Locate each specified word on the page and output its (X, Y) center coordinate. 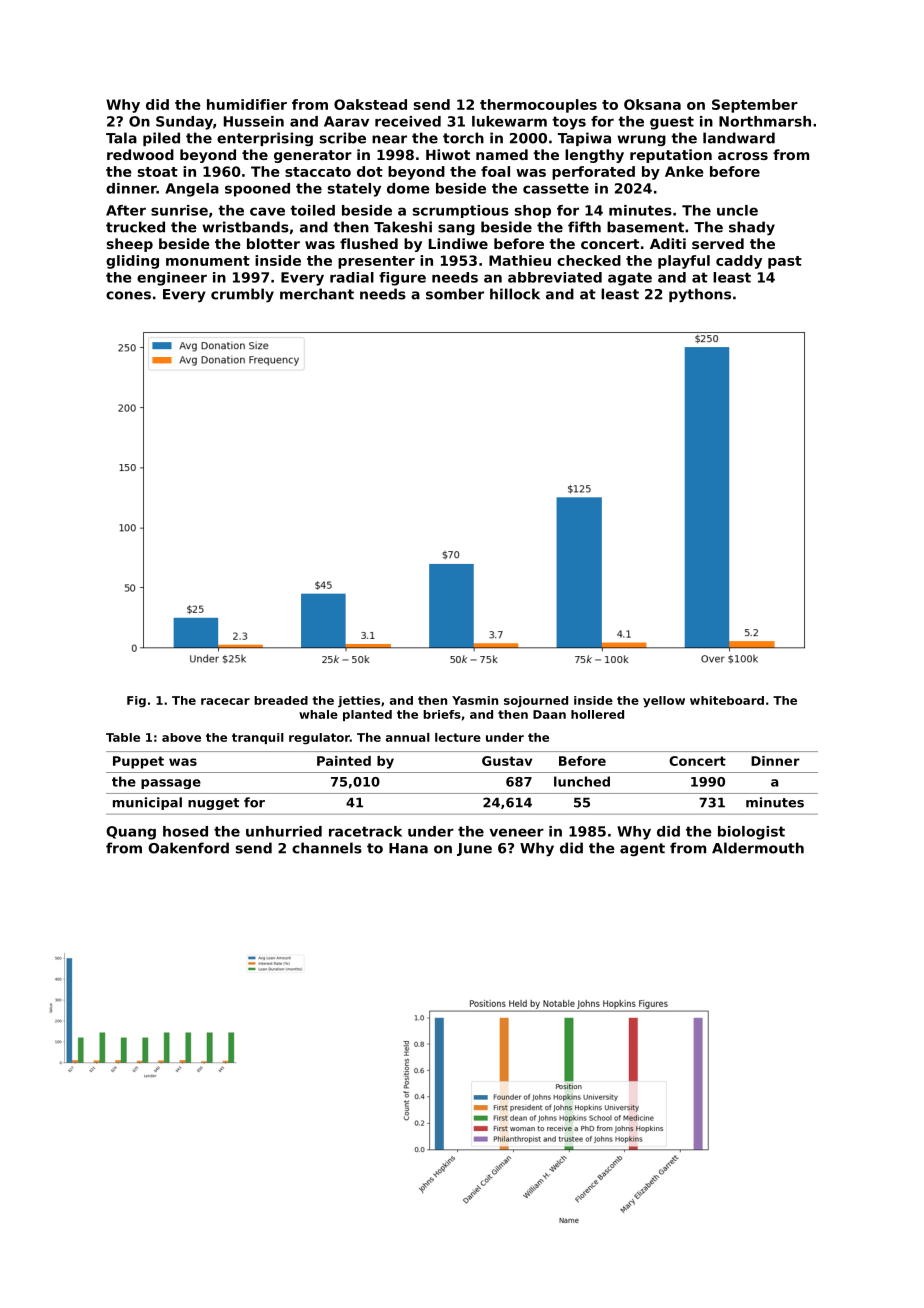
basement (645, 227)
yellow (664, 702)
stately (354, 190)
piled (161, 139)
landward (739, 138)
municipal (147, 803)
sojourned (536, 702)
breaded (281, 700)
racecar (225, 701)
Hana (408, 848)
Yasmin (475, 700)
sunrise (179, 210)
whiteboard (727, 700)
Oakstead (370, 104)
